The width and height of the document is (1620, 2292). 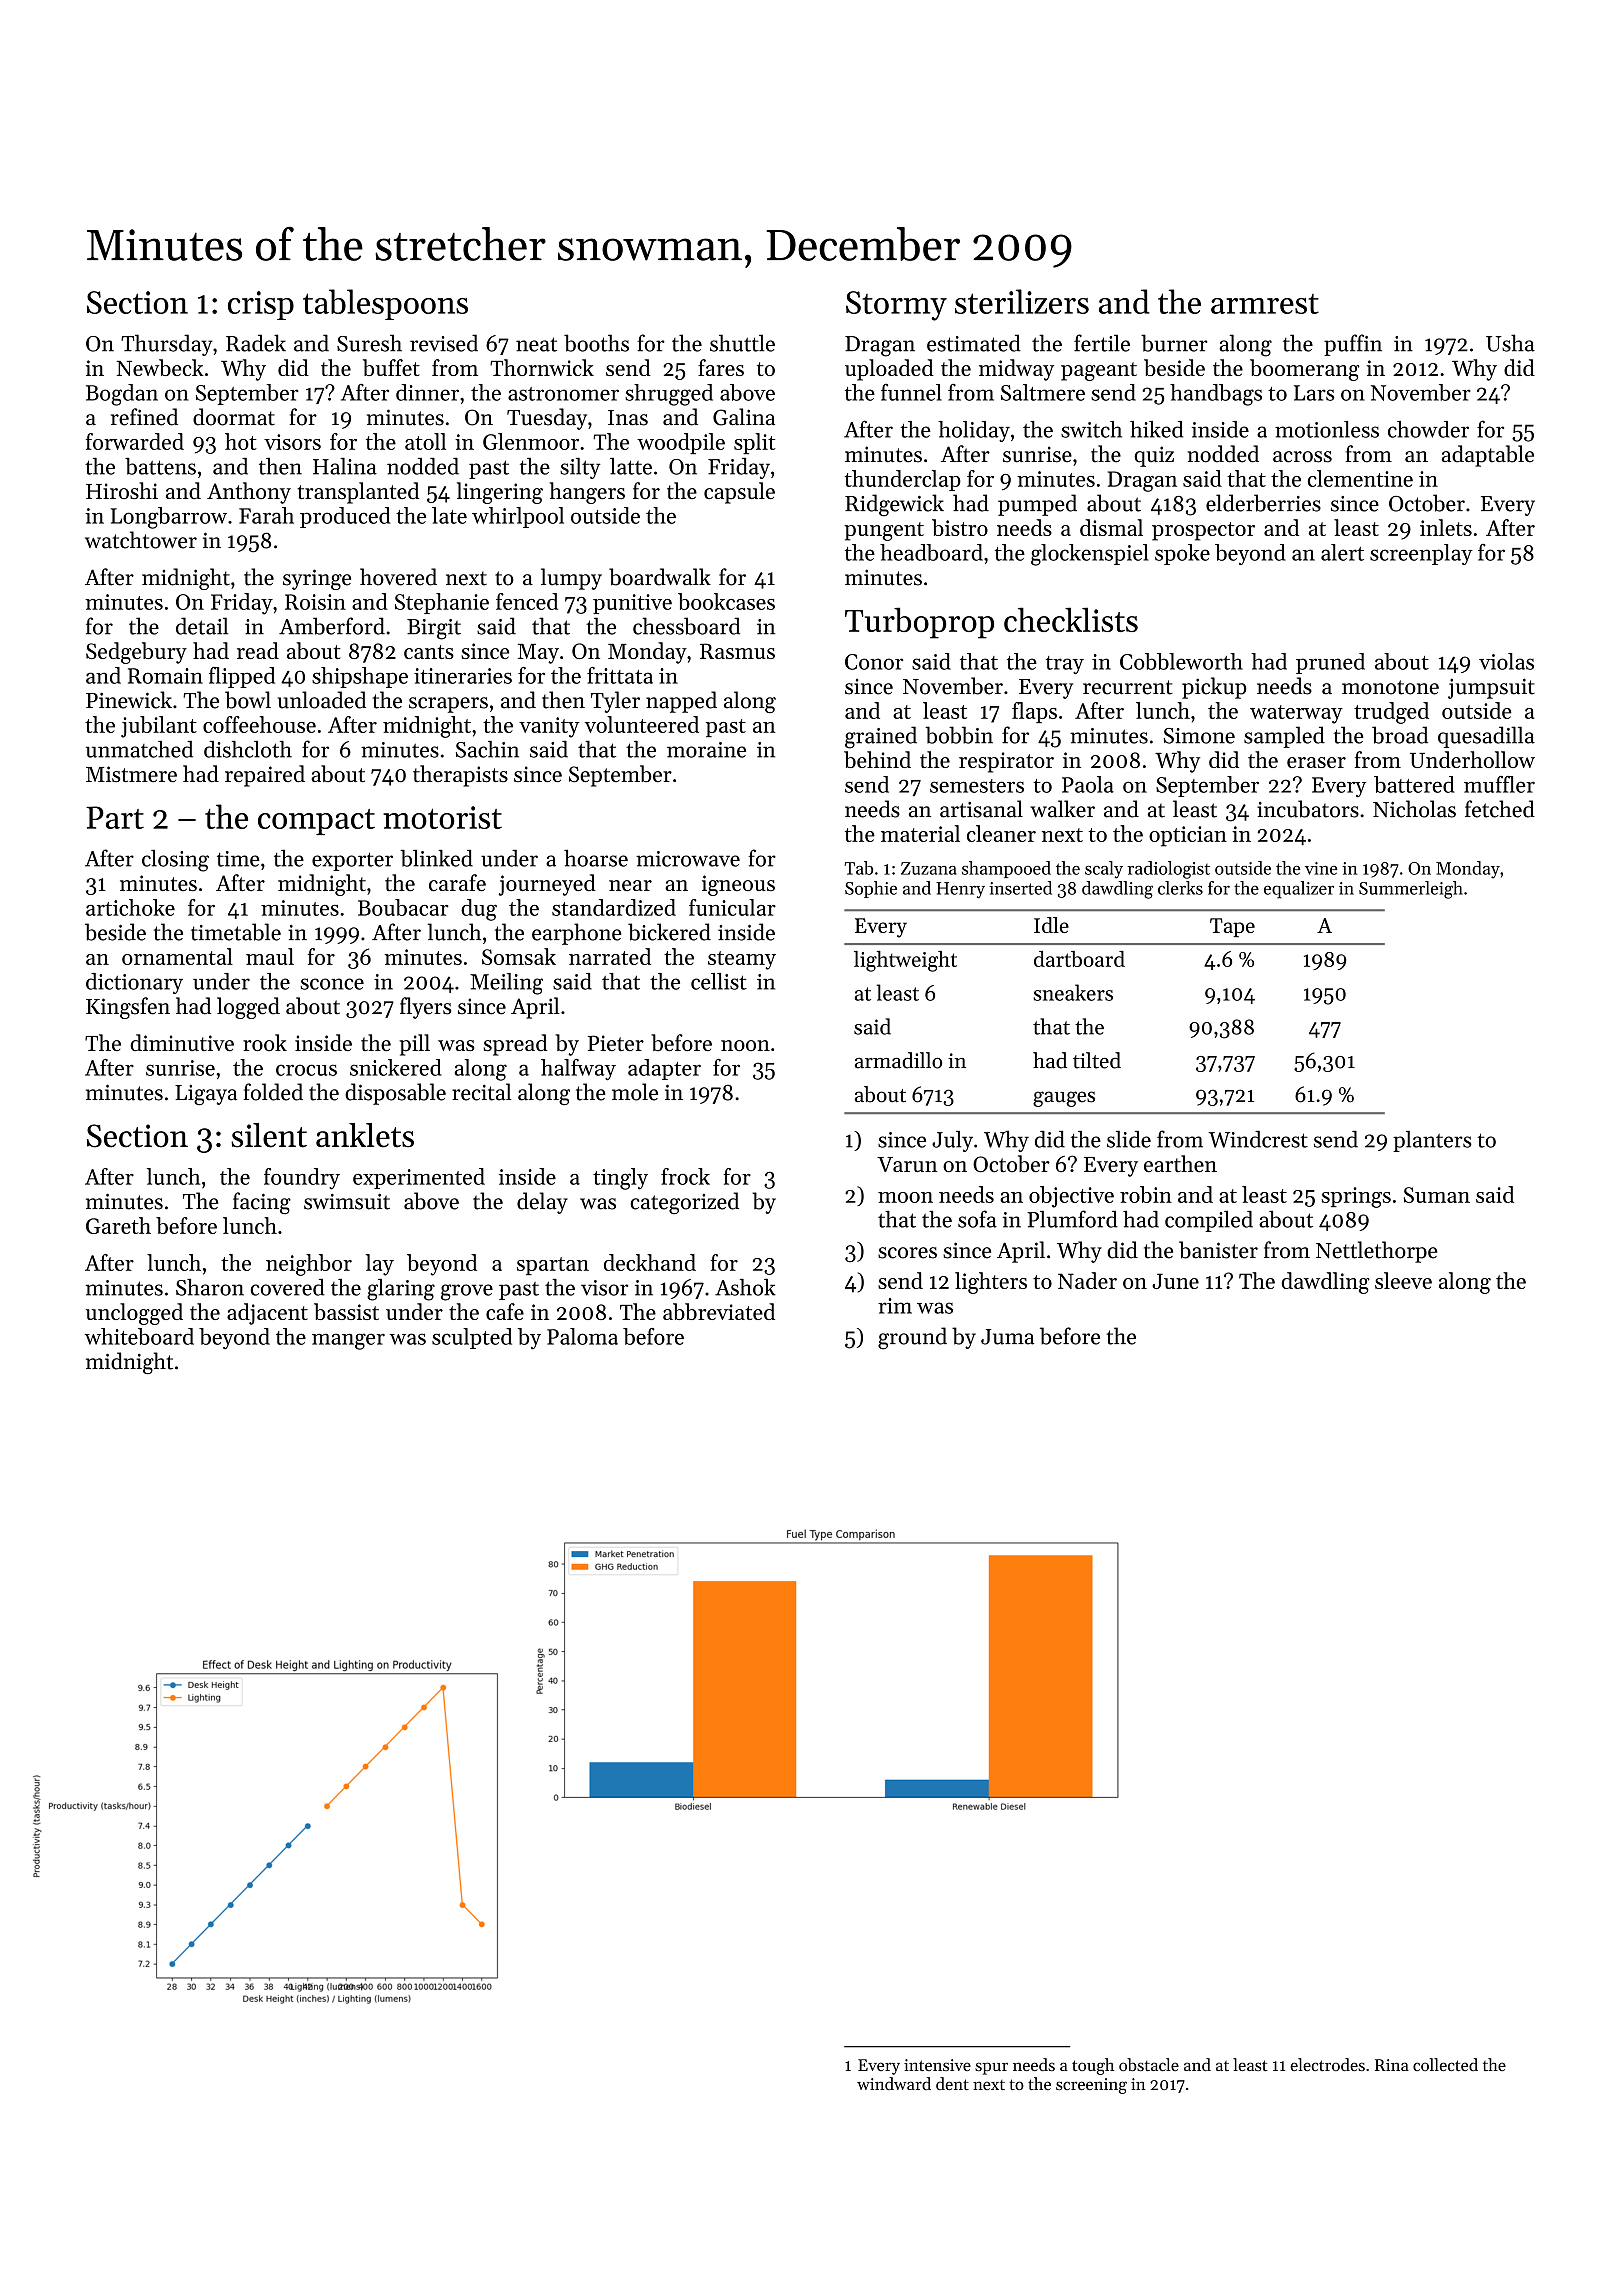 I want to click on intensive, so click(x=937, y=2065).
